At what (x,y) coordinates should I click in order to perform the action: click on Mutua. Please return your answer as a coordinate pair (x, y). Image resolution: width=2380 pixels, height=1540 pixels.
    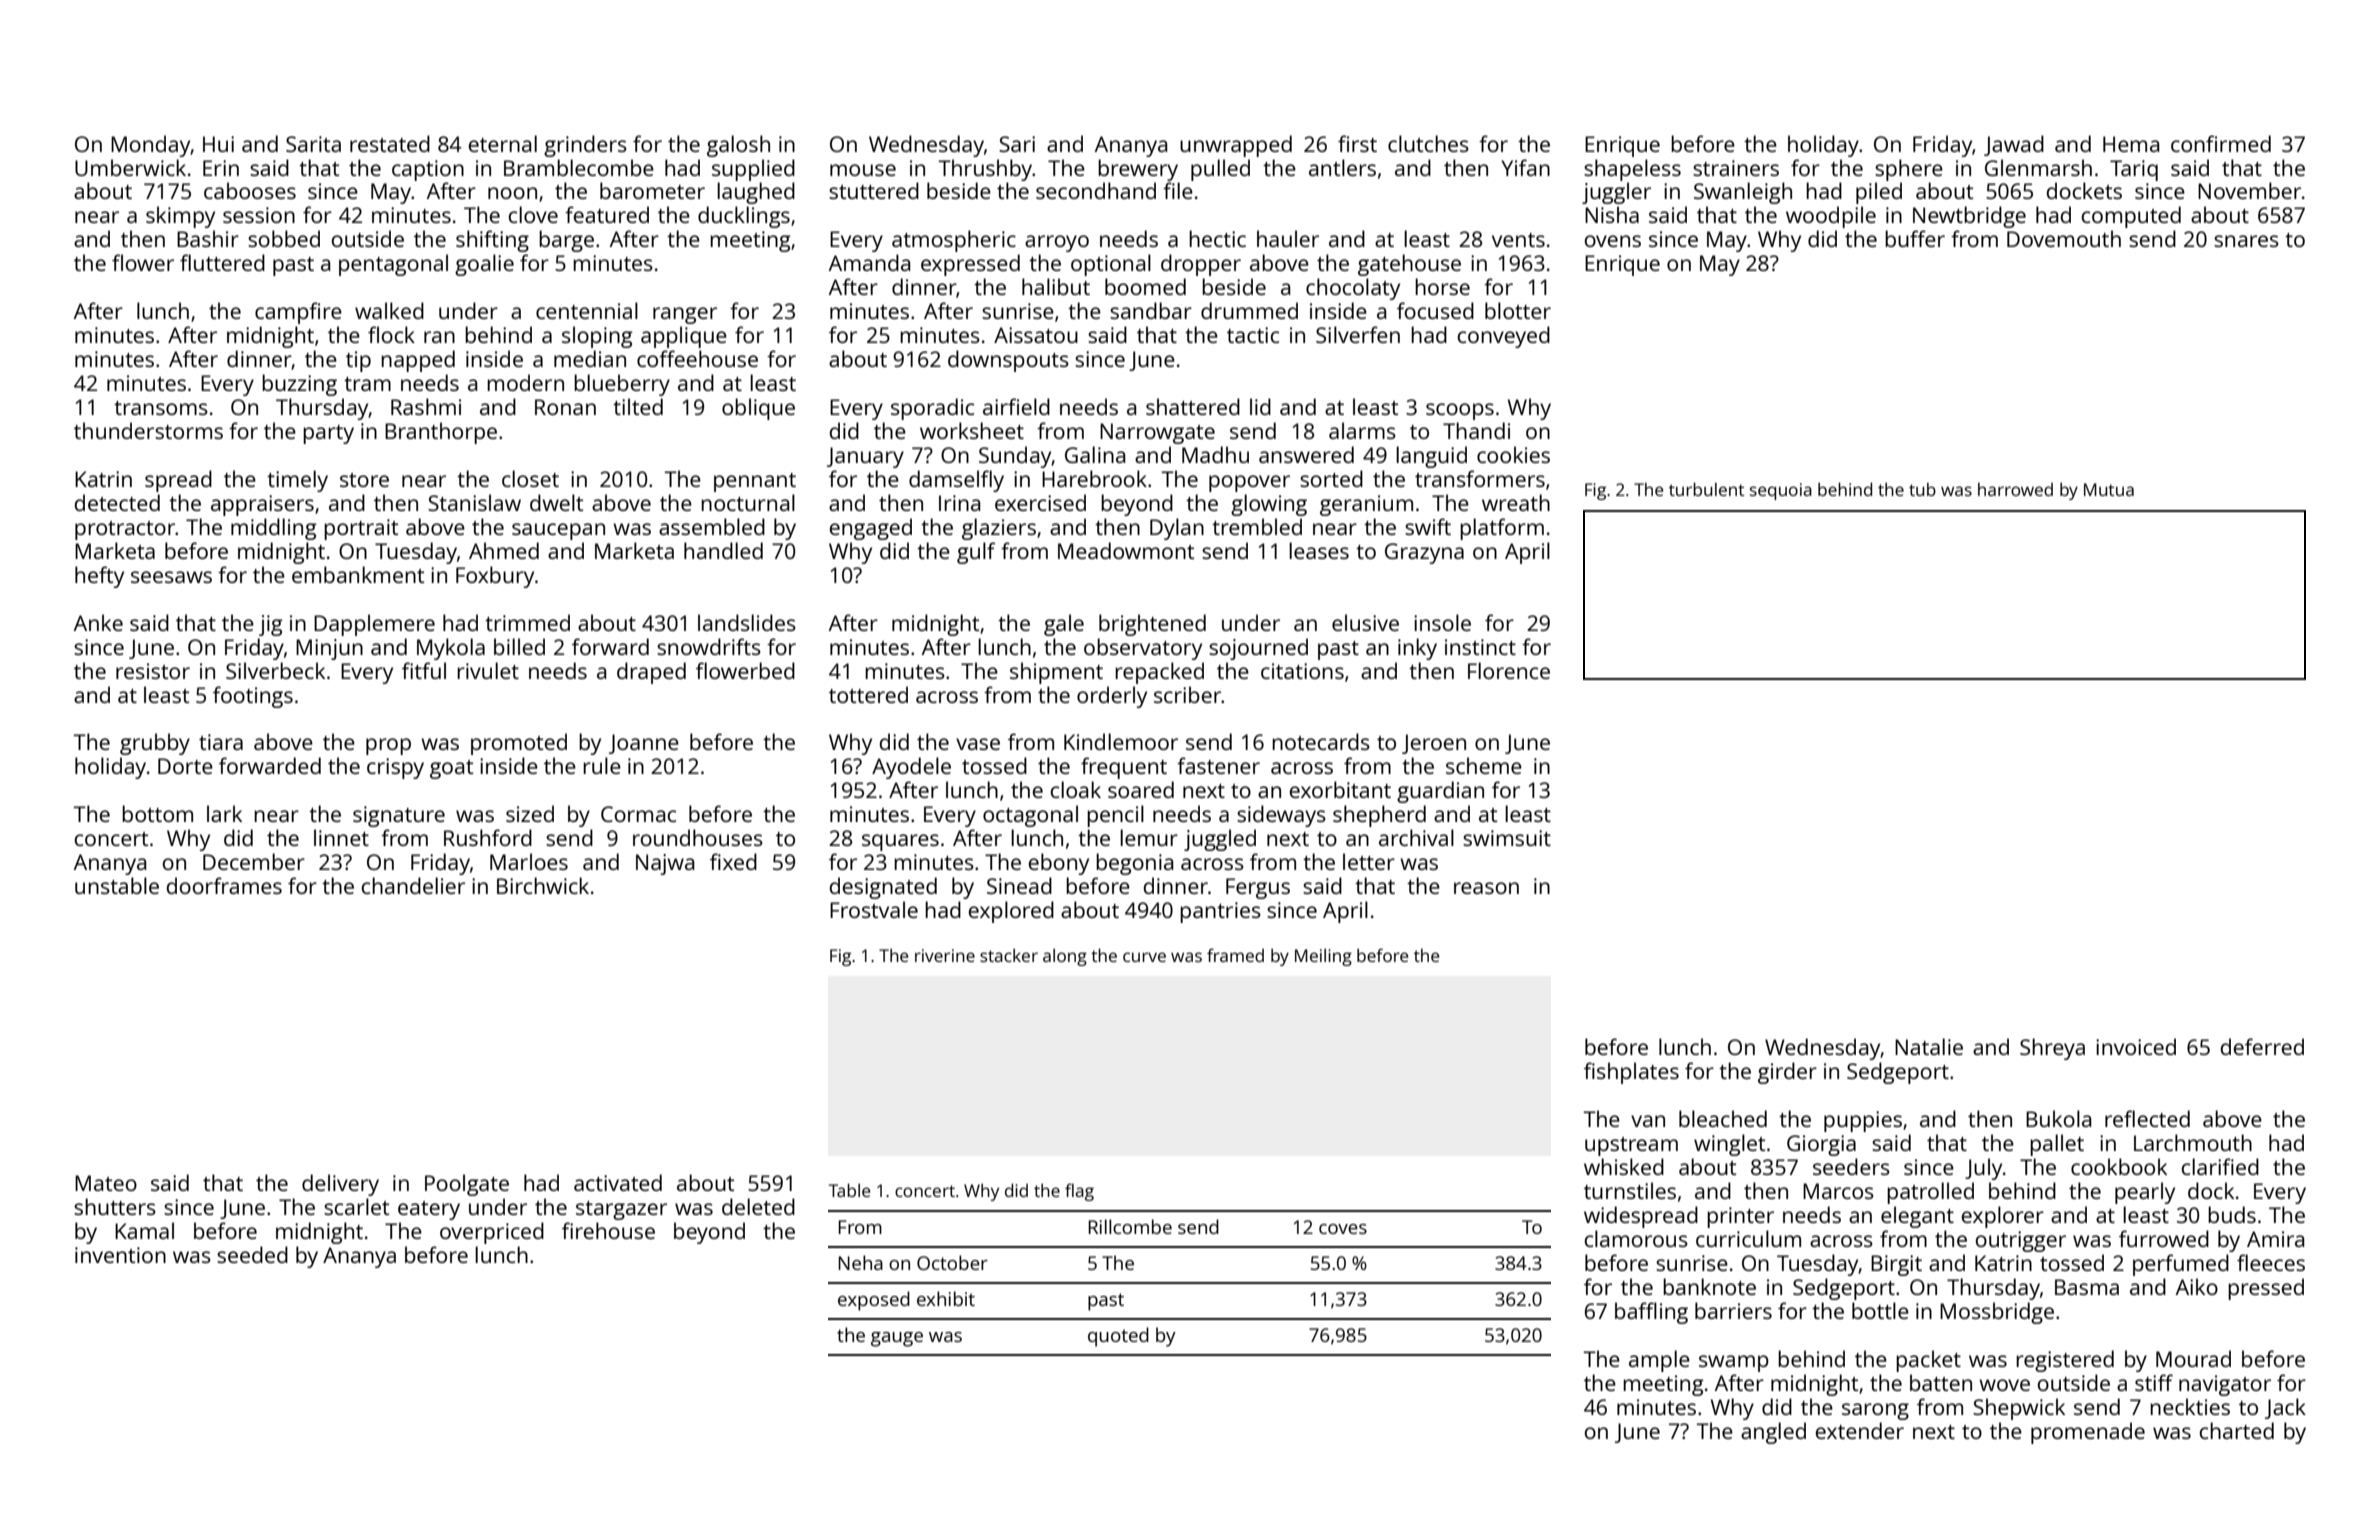
    Looking at the image, I should click on (2109, 489).
